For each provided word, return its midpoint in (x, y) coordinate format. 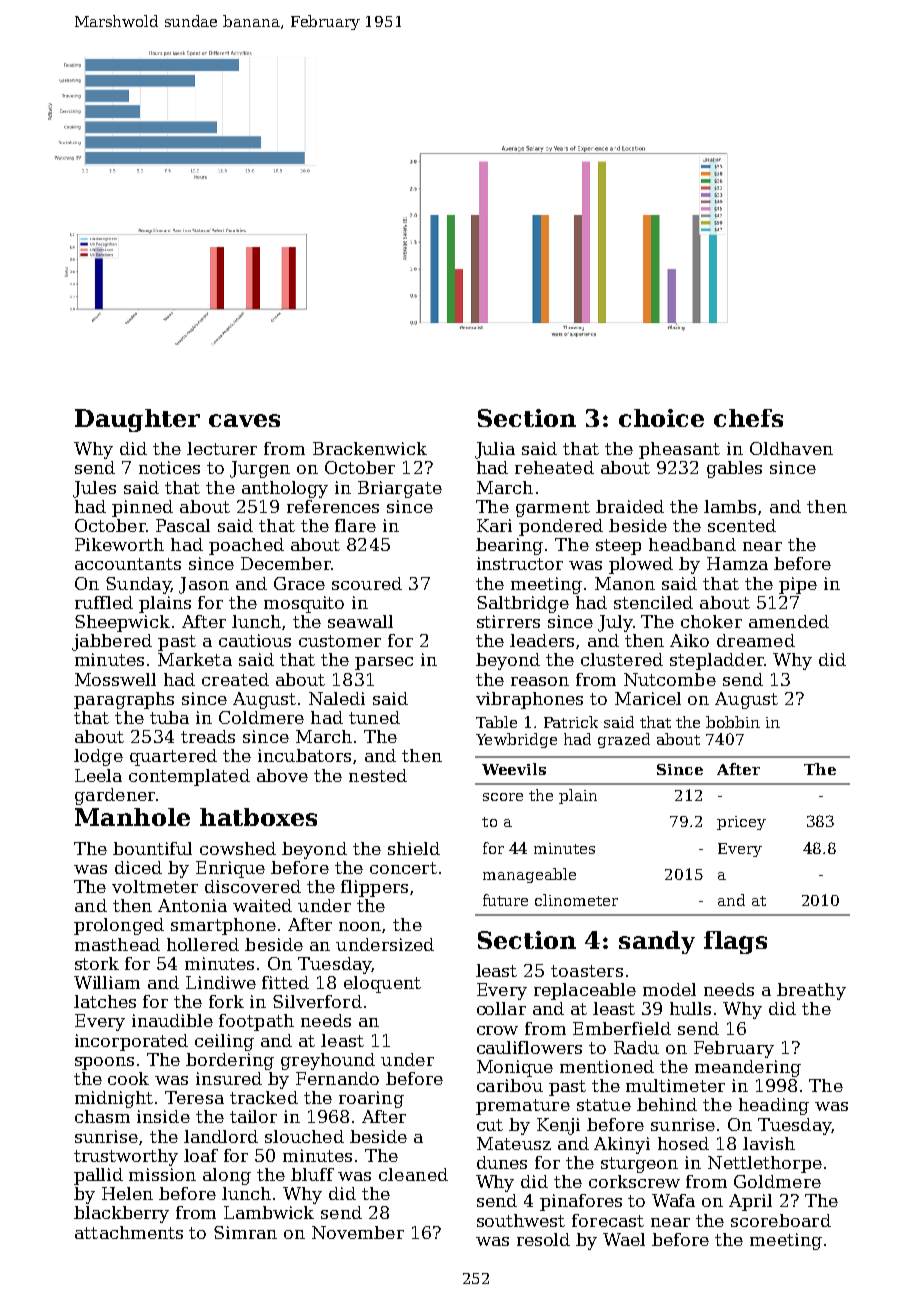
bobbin (733, 722)
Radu (636, 1047)
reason (540, 681)
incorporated (131, 1042)
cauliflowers (529, 1047)
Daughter (137, 420)
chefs (748, 418)
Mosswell (115, 679)
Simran (245, 1232)
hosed (683, 1143)
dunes (502, 1162)
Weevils (514, 769)
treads (208, 736)
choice (661, 418)
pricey (741, 823)
